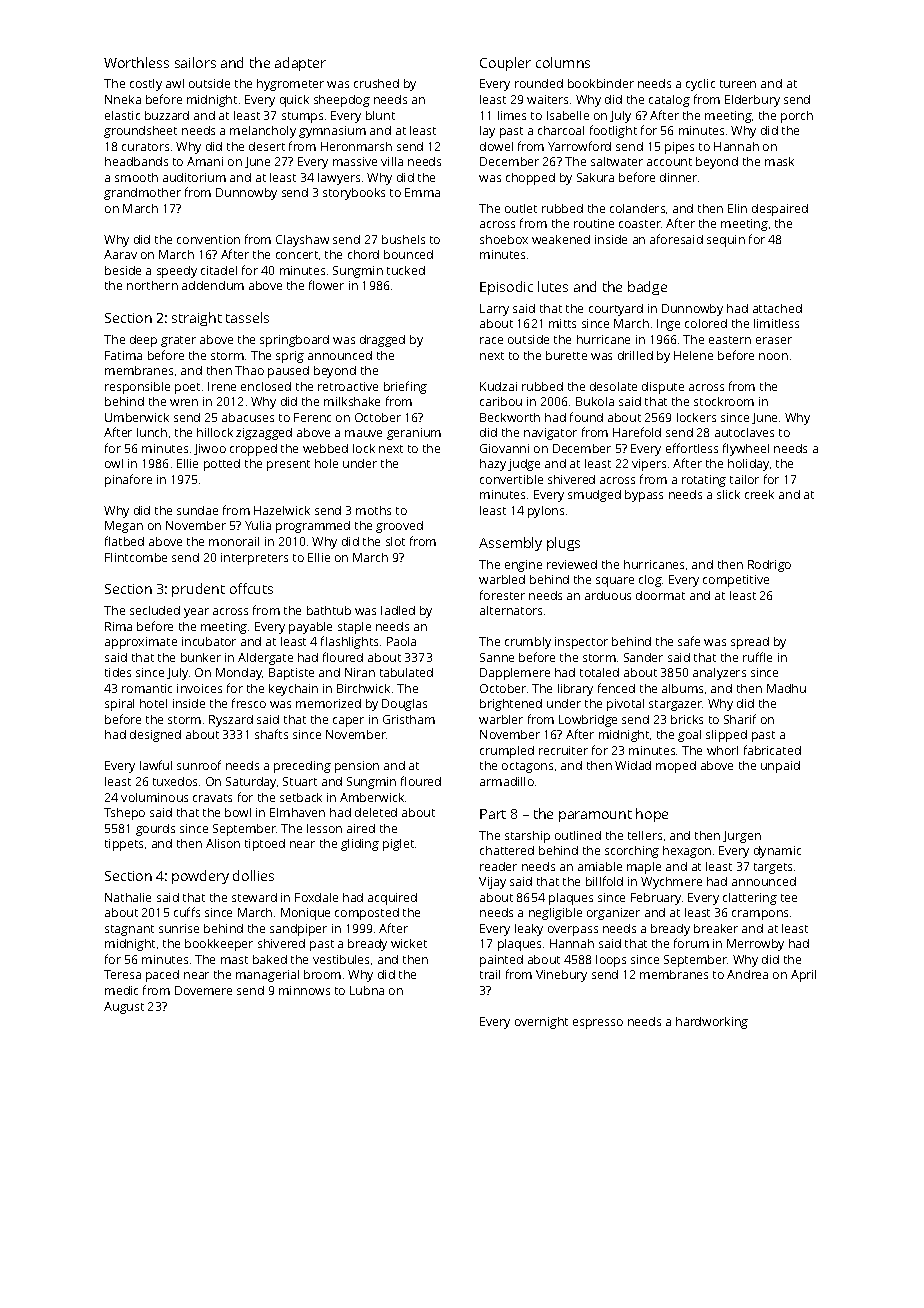  What do you see at coordinates (367, 914) in the image?
I see `composted` at bounding box center [367, 914].
